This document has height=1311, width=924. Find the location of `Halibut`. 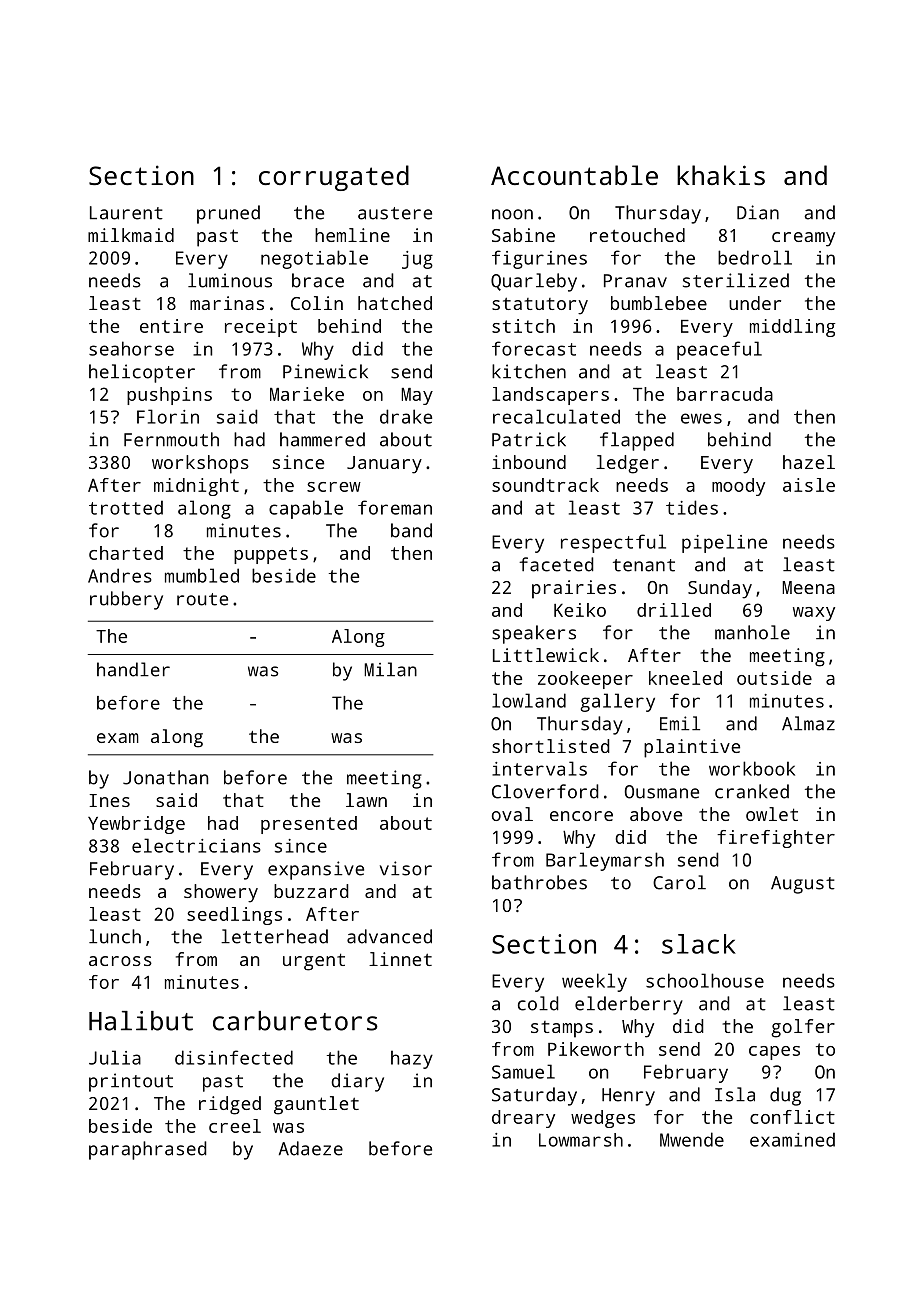

Halibut is located at coordinates (141, 1021).
